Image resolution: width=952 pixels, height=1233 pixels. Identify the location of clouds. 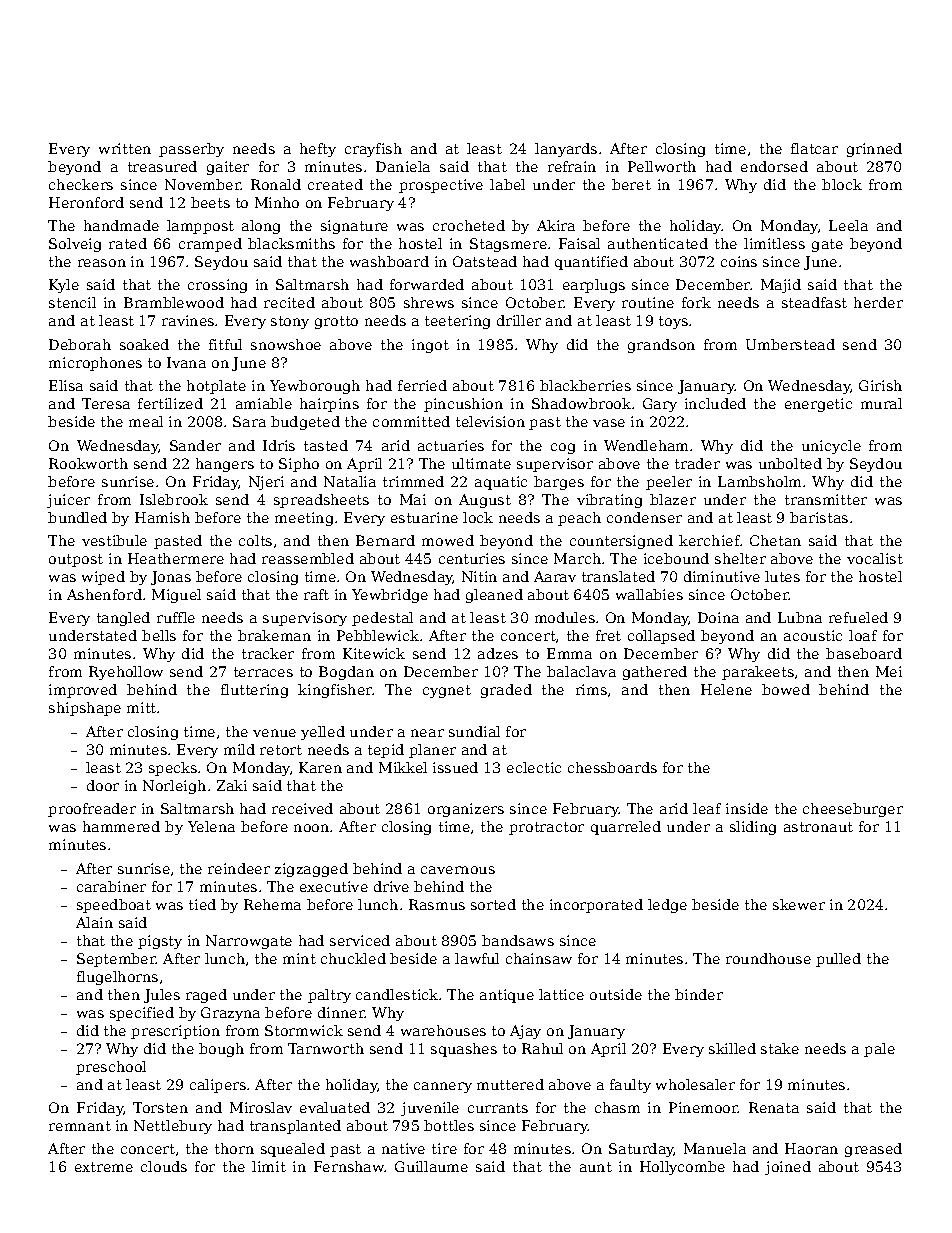
(164, 1166).
